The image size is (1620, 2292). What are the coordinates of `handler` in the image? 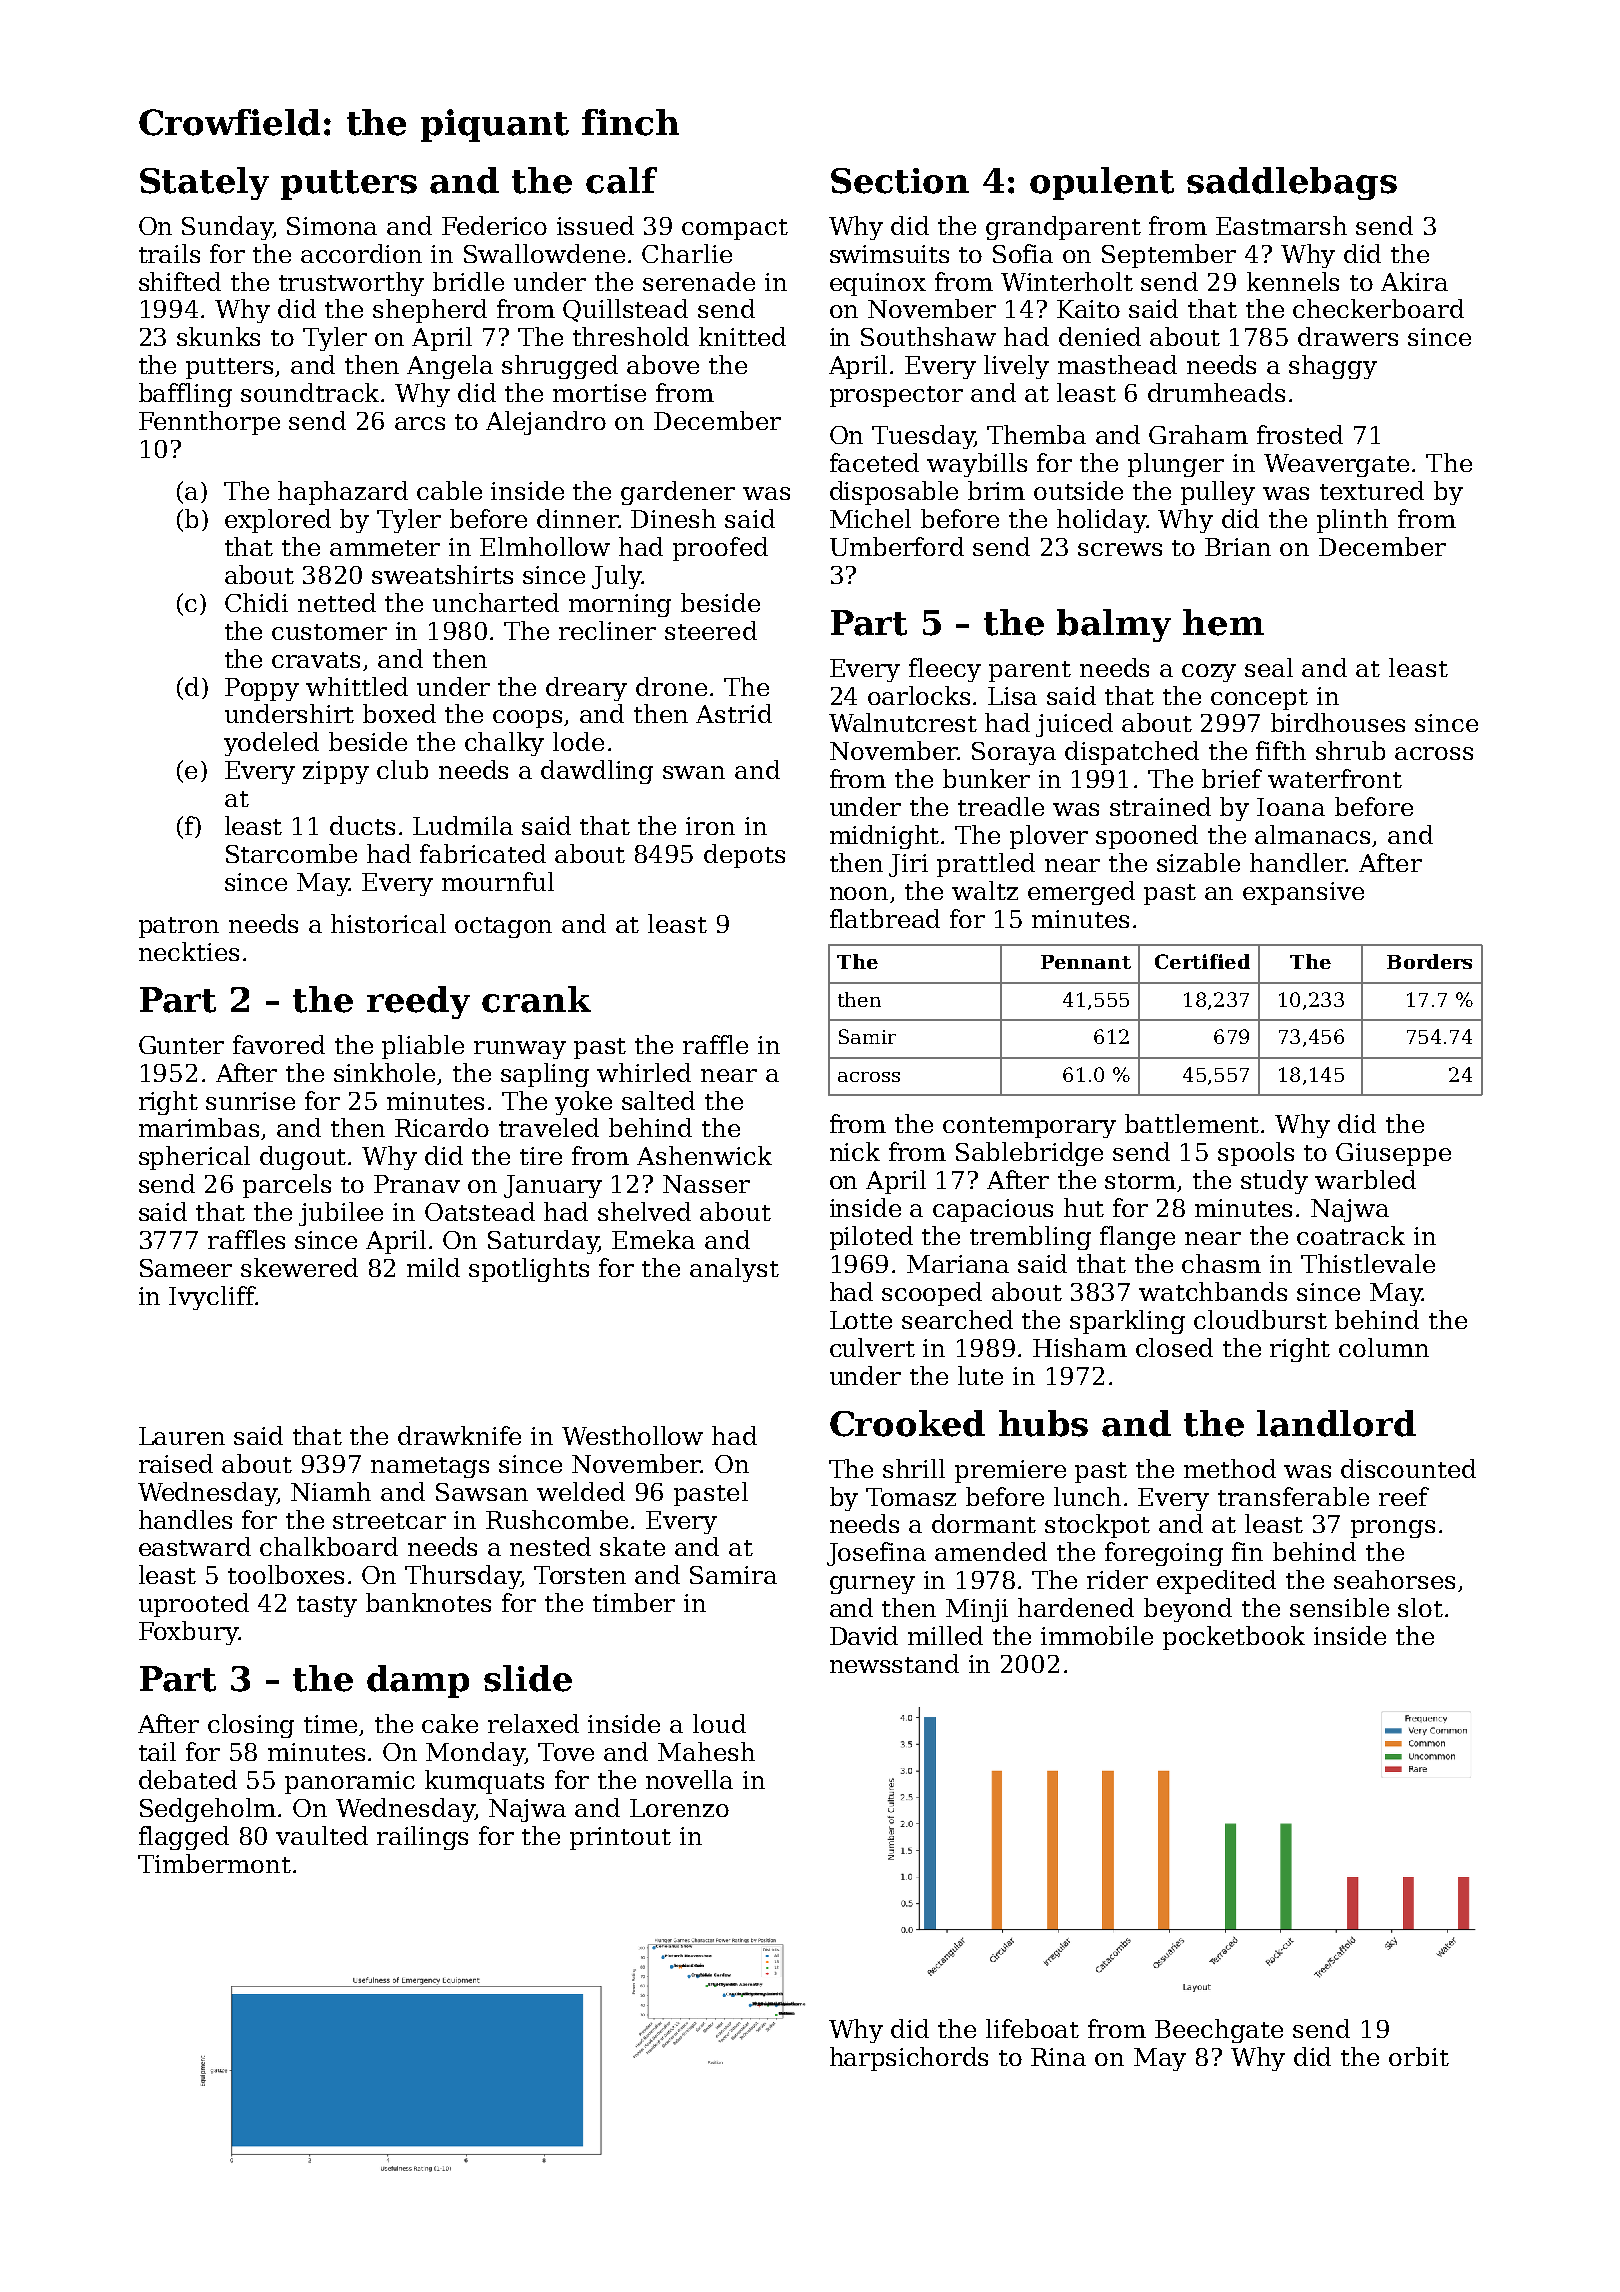 It's located at (1298, 862).
